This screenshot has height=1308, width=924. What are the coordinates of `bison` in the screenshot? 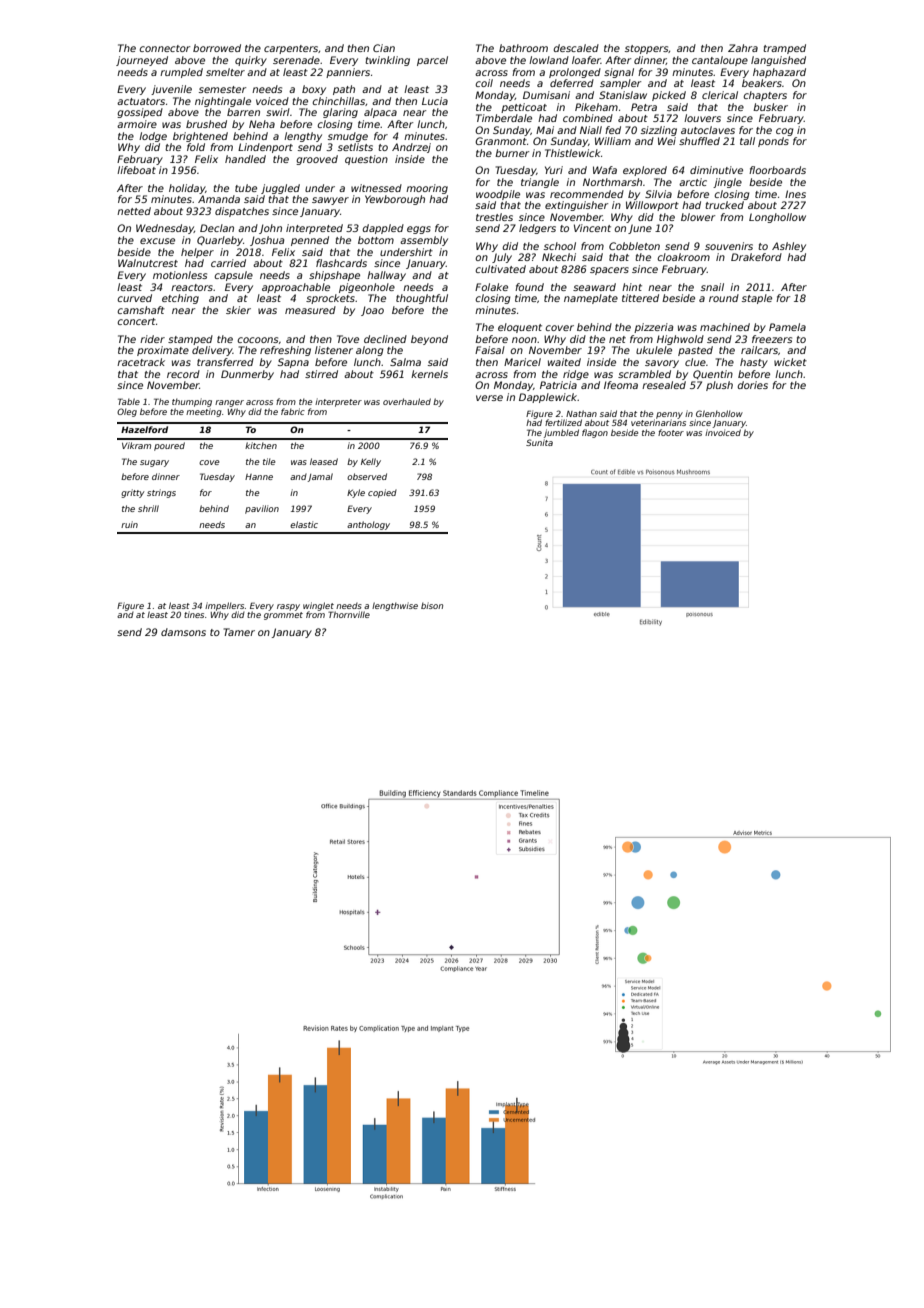 It's located at (432, 605).
